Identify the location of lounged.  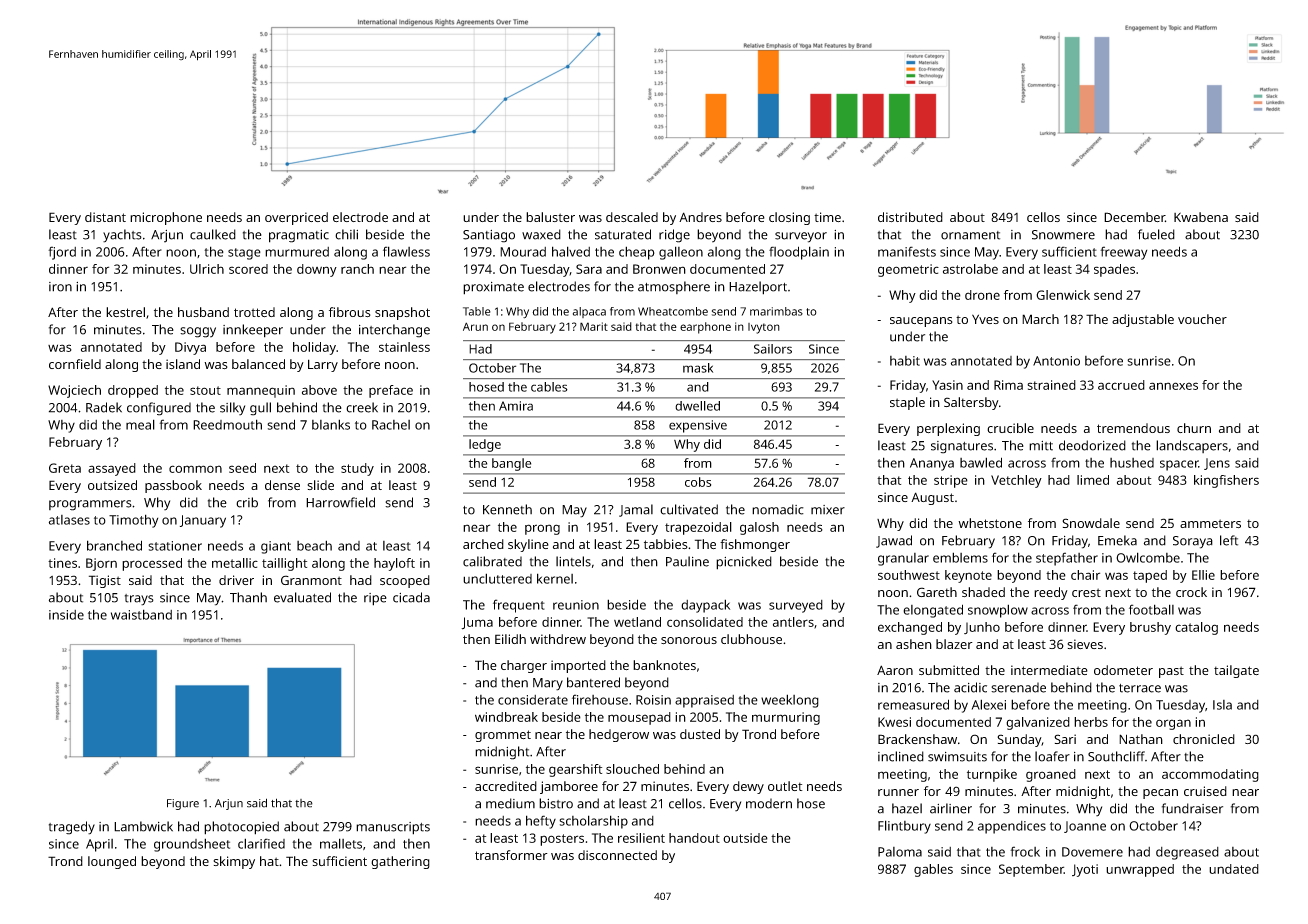
(112, 862).
